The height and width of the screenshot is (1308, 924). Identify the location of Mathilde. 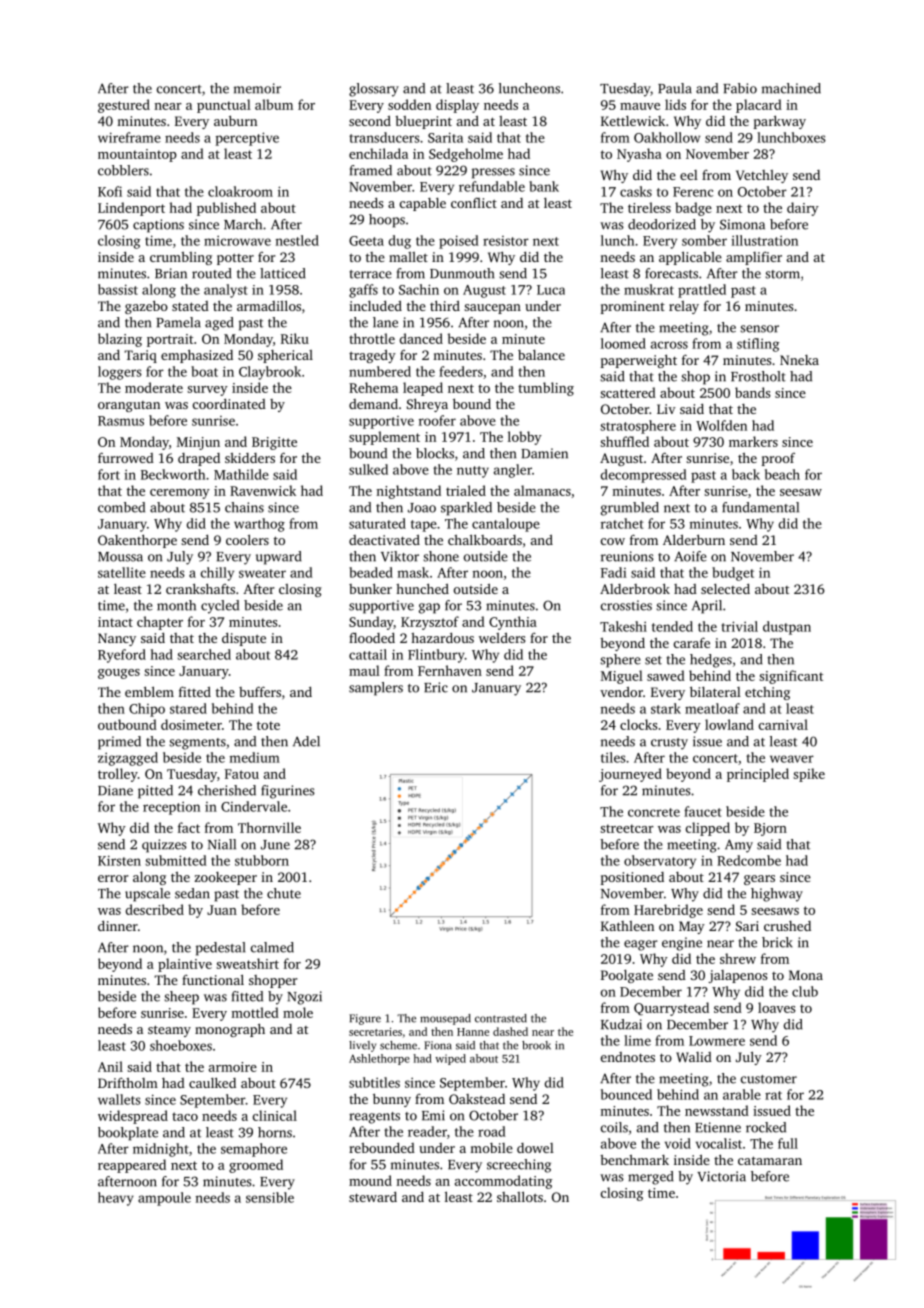
(241, 474).
